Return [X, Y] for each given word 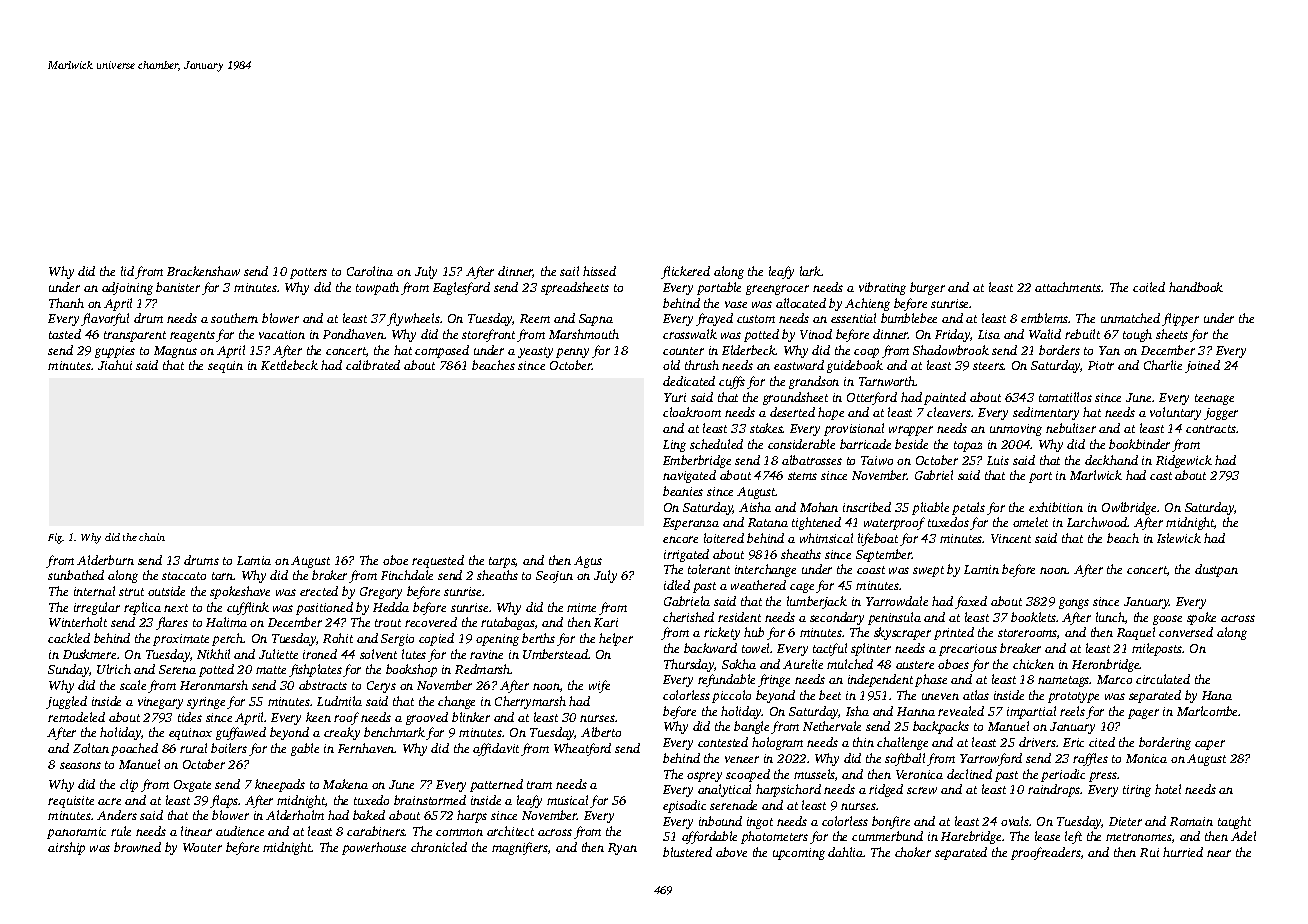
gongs [1074, 604]
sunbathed [76, 575]
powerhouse [374, 848]
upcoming [799, 854]
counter [683, 351]
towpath [377, 288]
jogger [1221, 414]
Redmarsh [483, 669]
